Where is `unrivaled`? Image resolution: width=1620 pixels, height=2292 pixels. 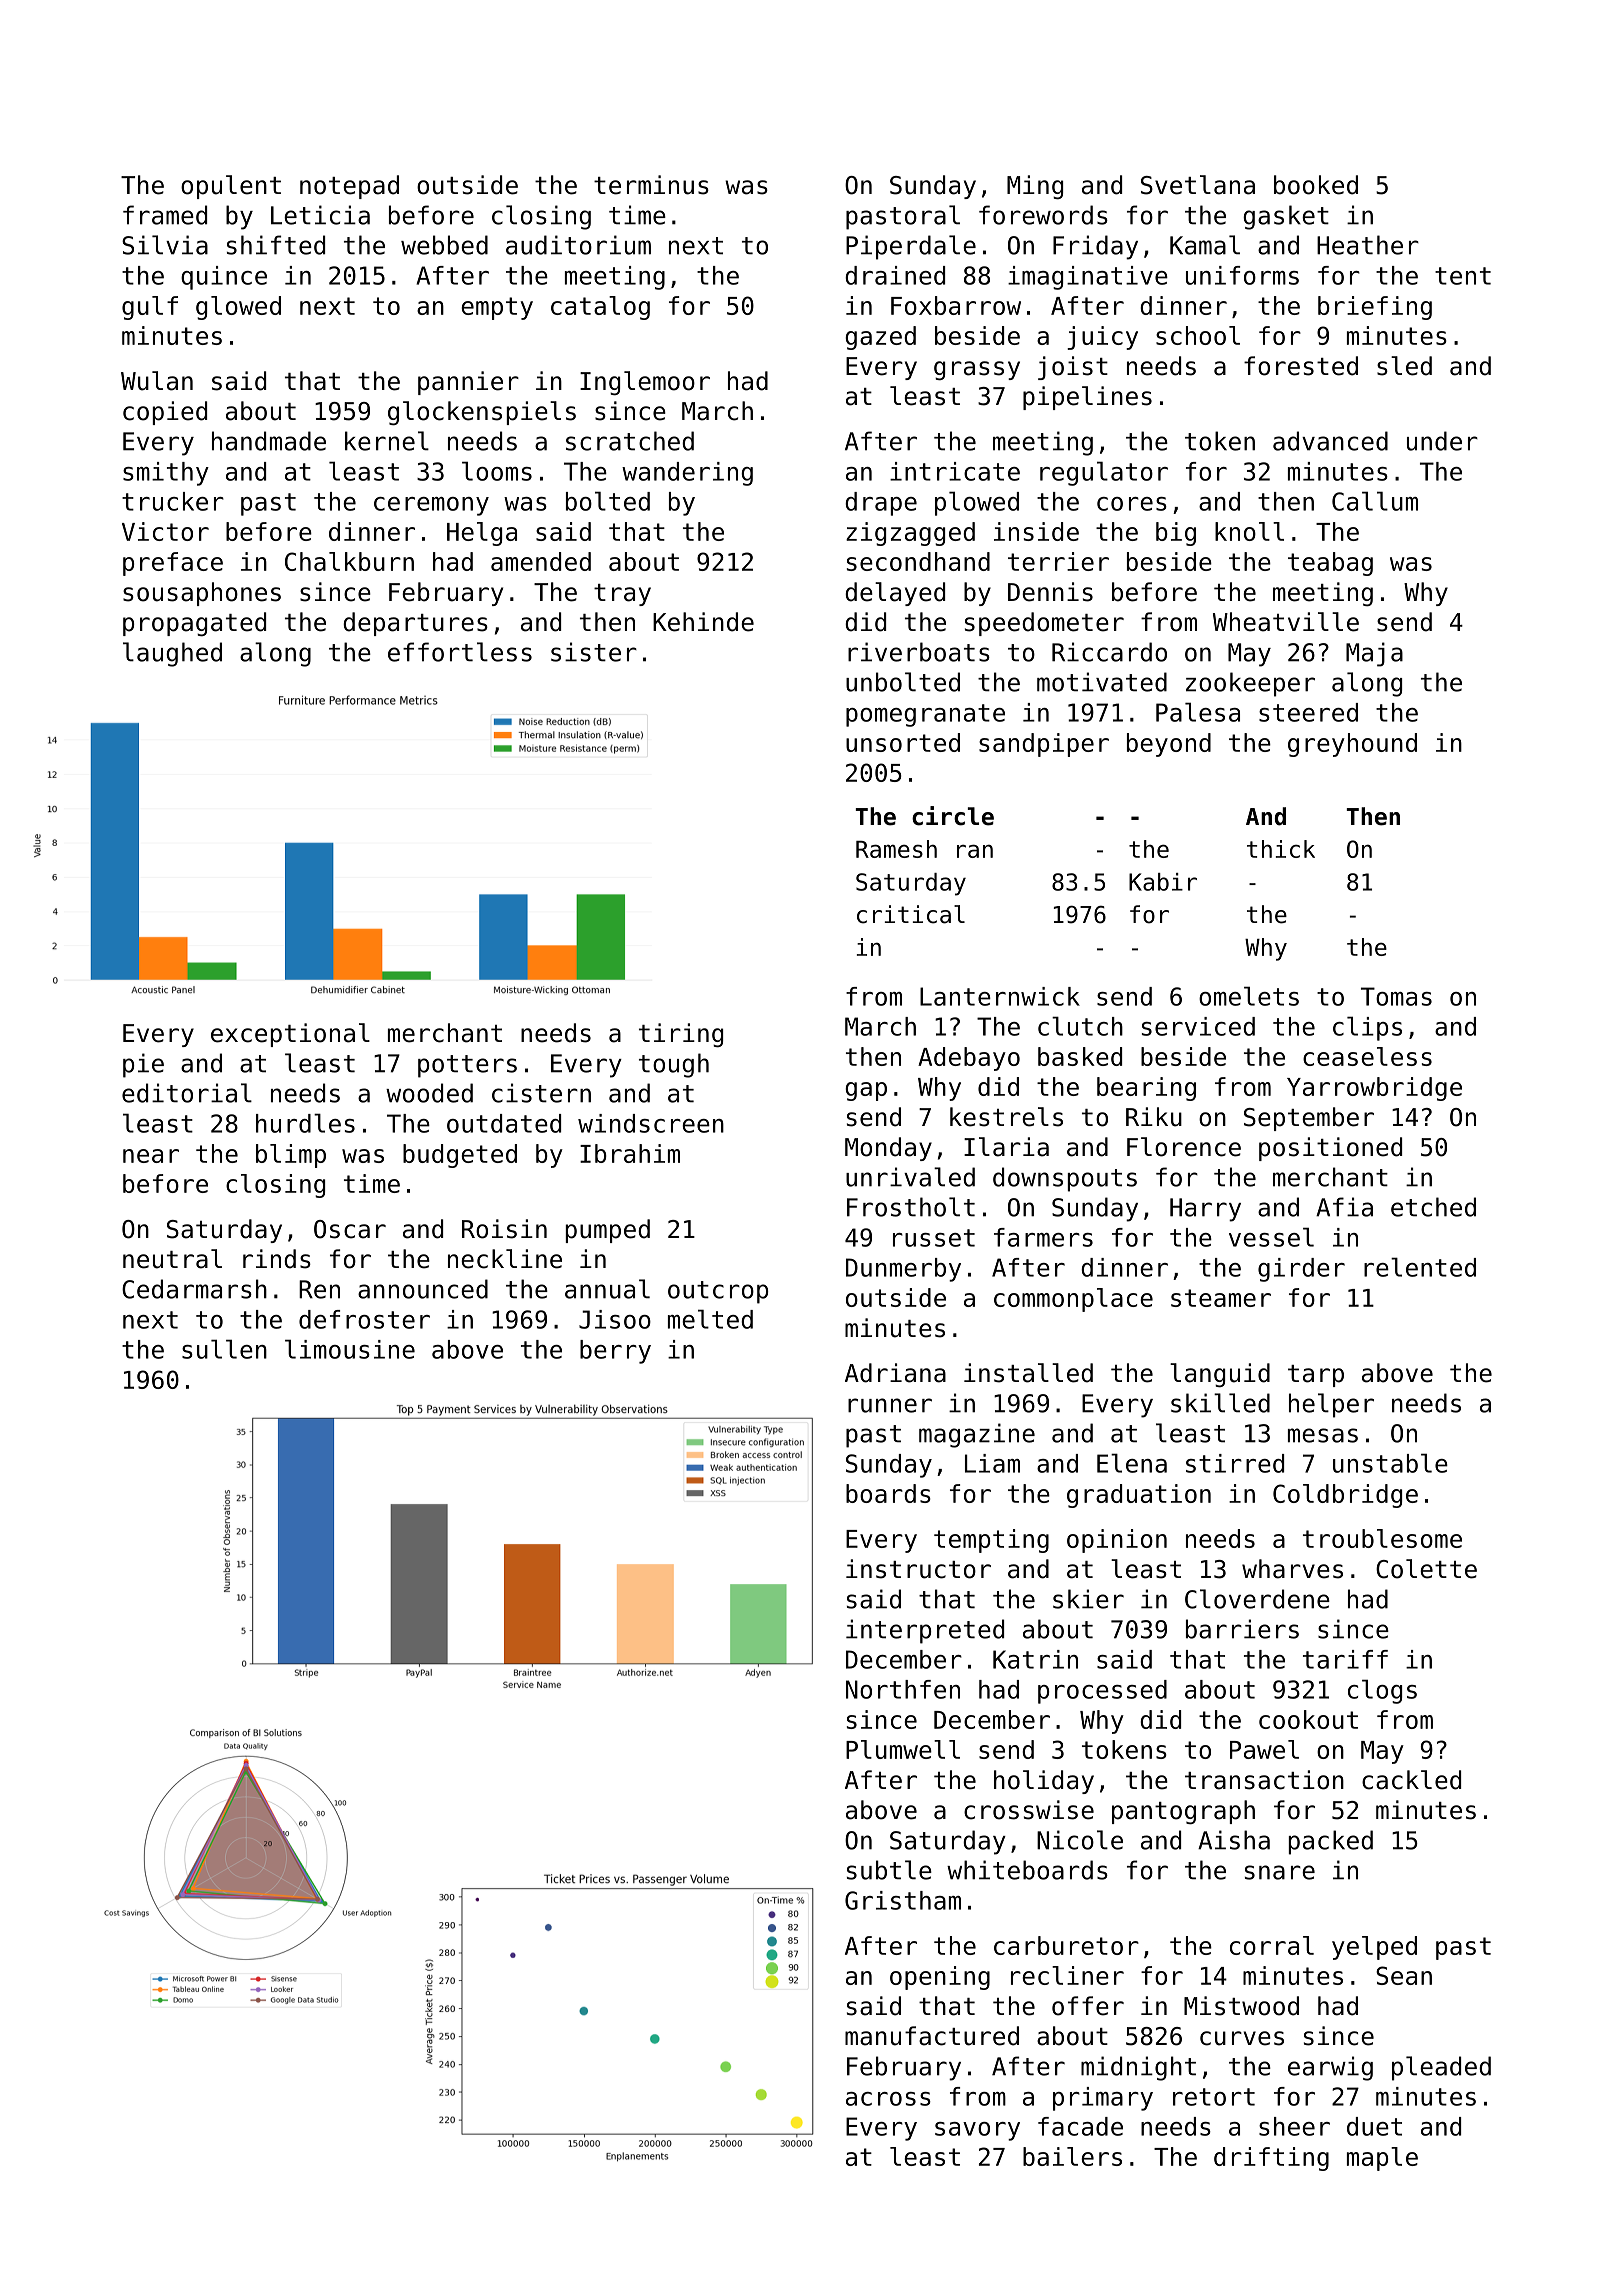
unrivaled is located at coordinates (910, 1177).
